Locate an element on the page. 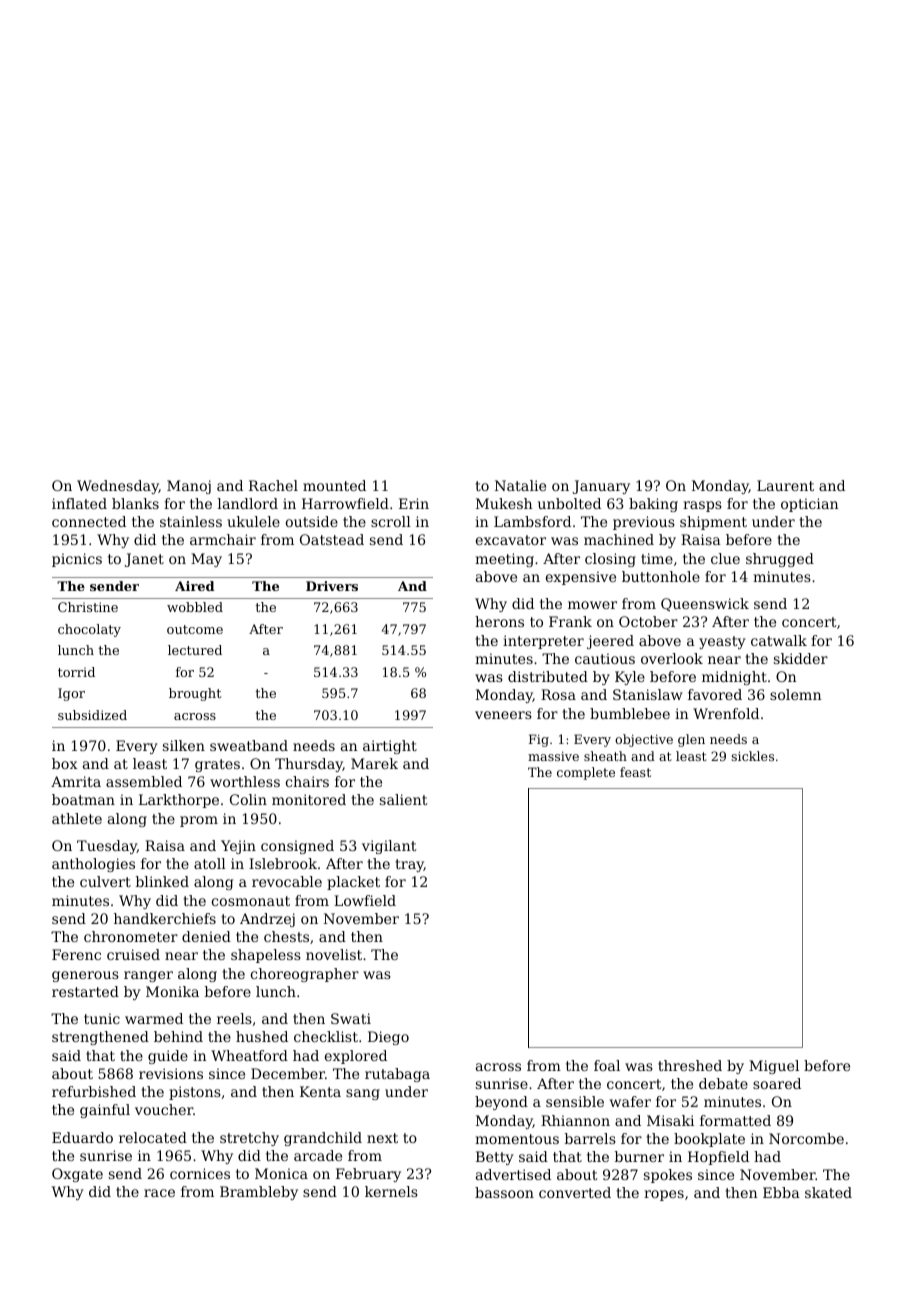 Image resolution: width=908 pixels, height=1316 pixels. Swati is located at coordinates (351, 1018).
